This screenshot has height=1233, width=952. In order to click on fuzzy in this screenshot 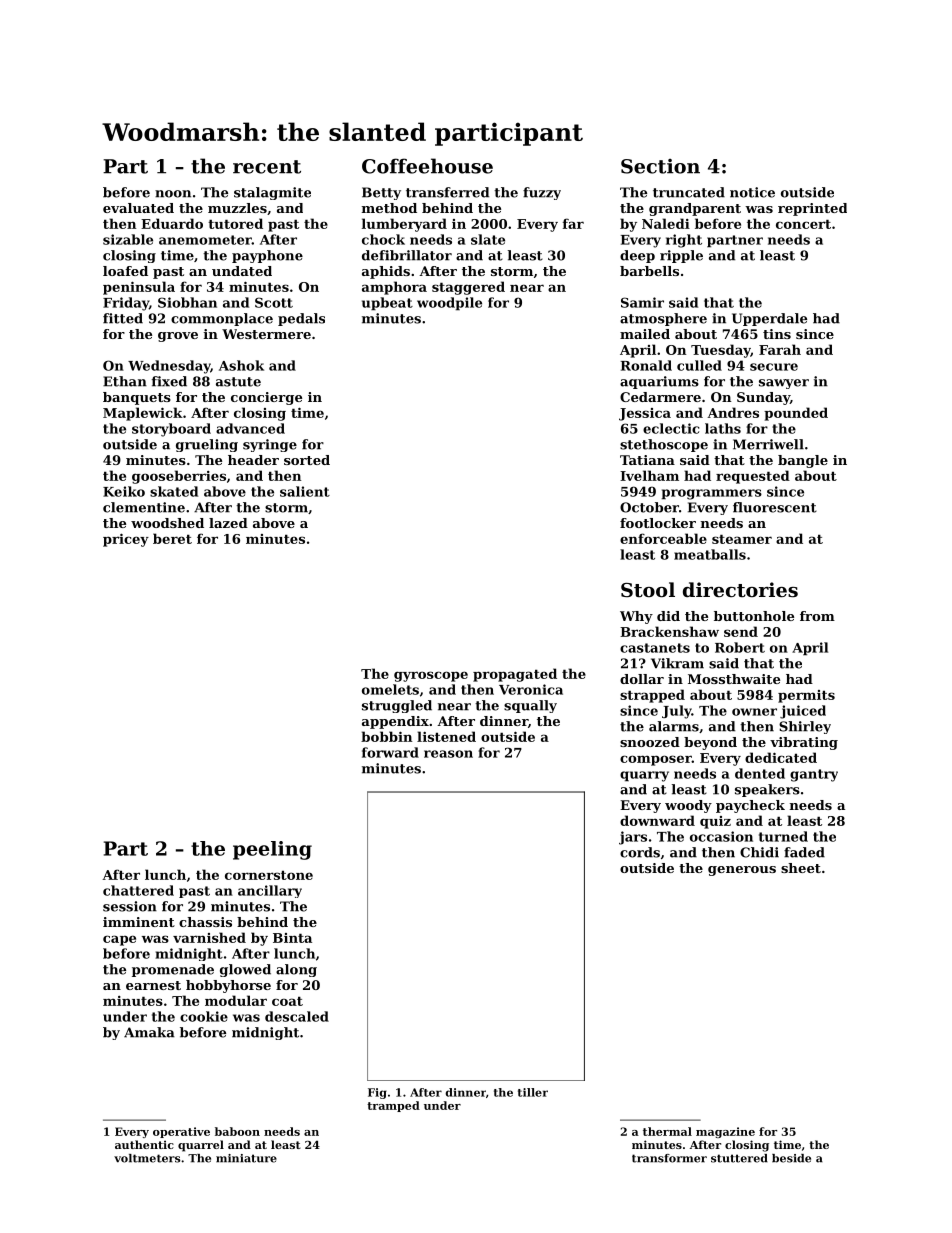, I will do `click(542, 193)`.
